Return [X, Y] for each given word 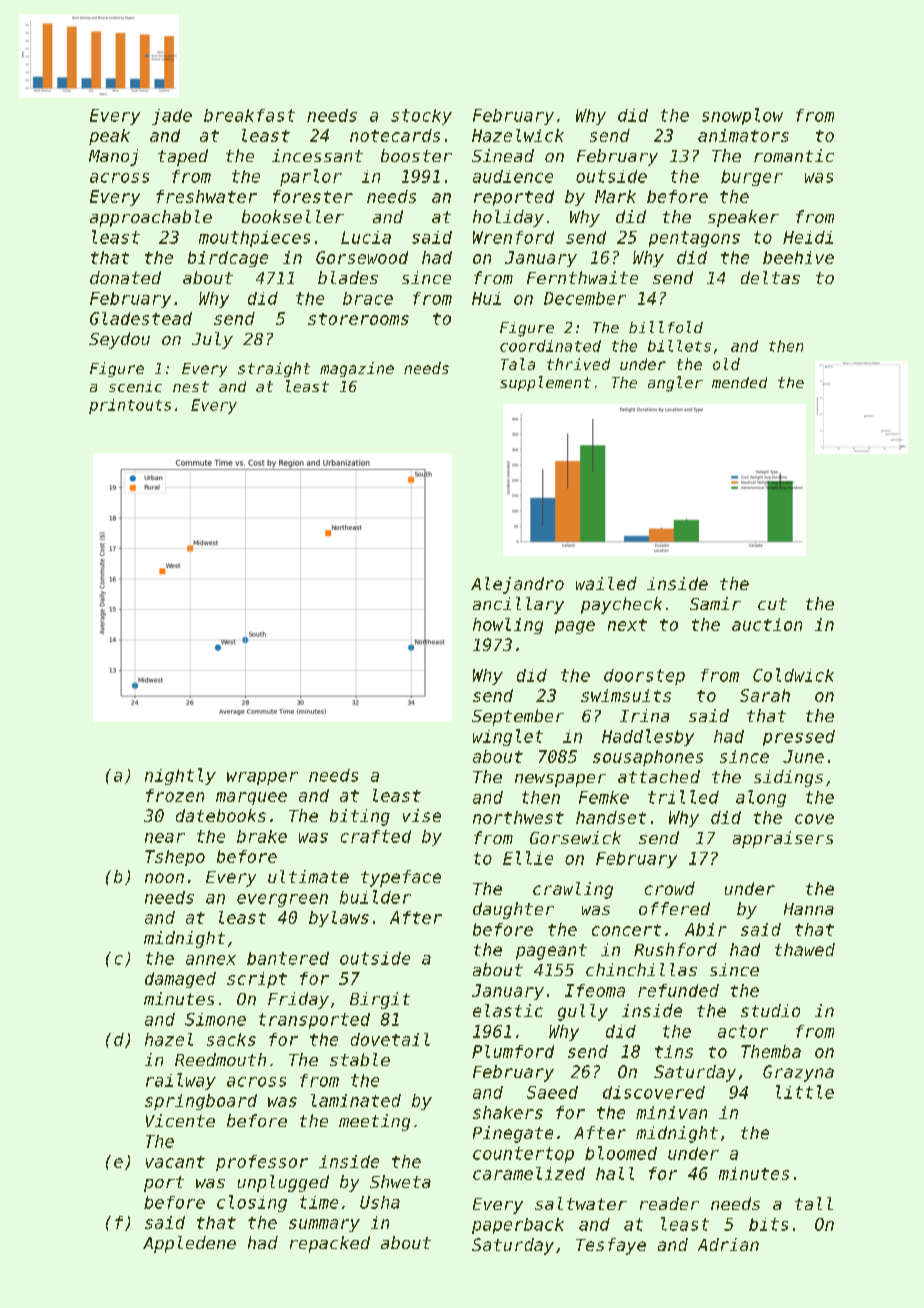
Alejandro [517, 585]
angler [675, 384]
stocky [421, 117]
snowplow [742, 116]
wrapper [262, 778]
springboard [201, 1102]
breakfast [249, 115]
